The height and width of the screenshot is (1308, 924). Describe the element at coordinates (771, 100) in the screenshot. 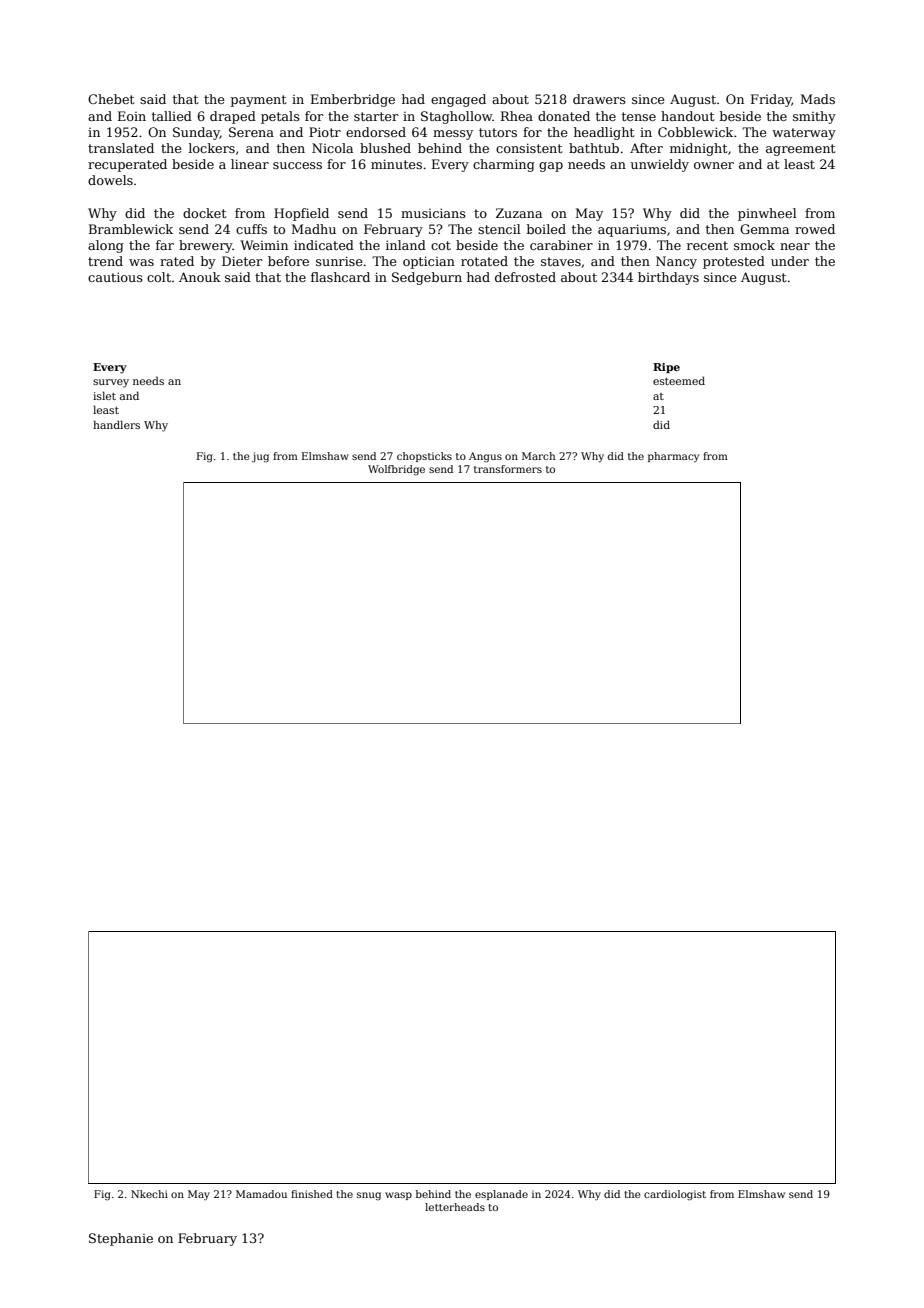

I see `Friday` at that location.
